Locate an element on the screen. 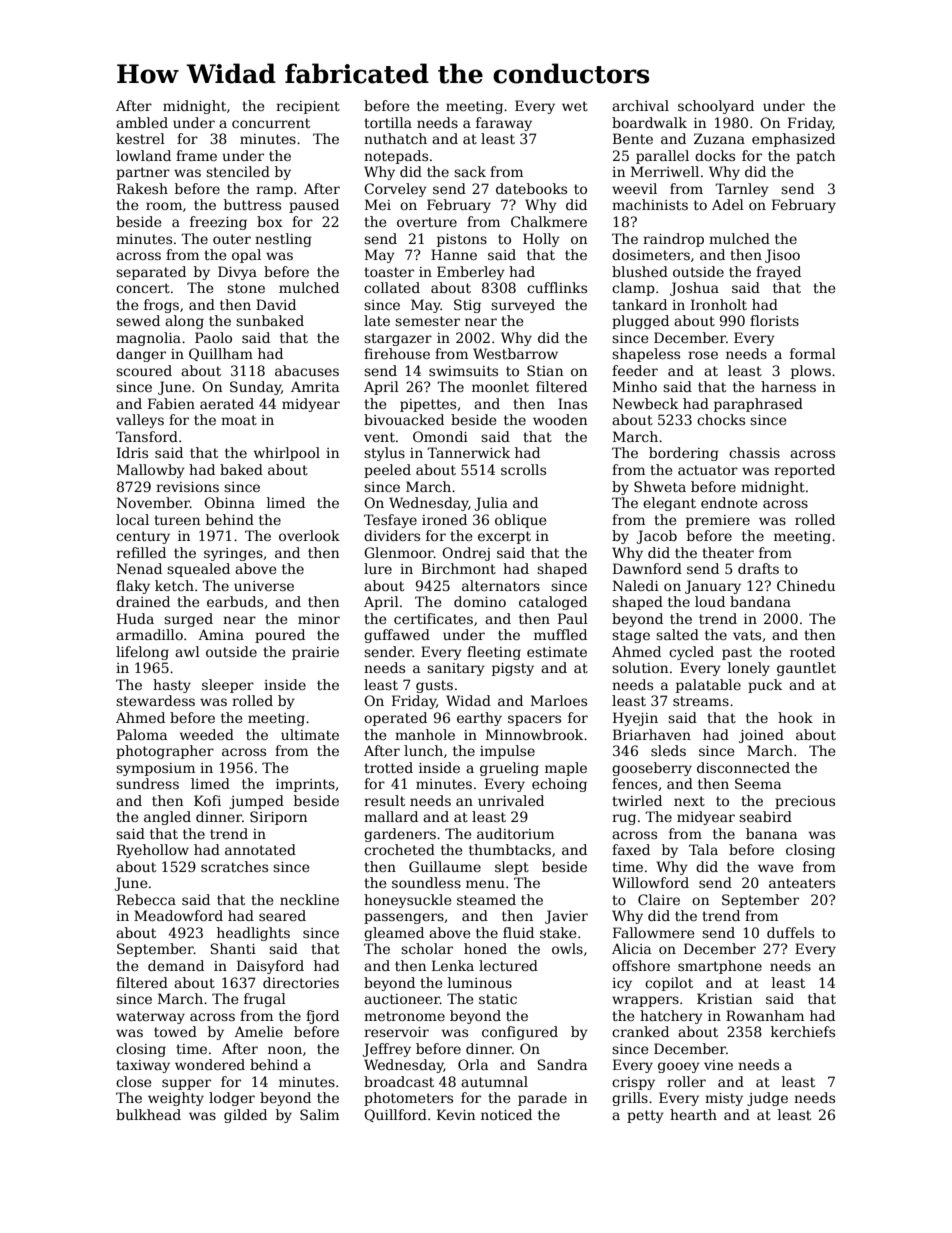 The height and width of the screenshot is (1233, 952). flaky is located at coordinates (133, 587).
